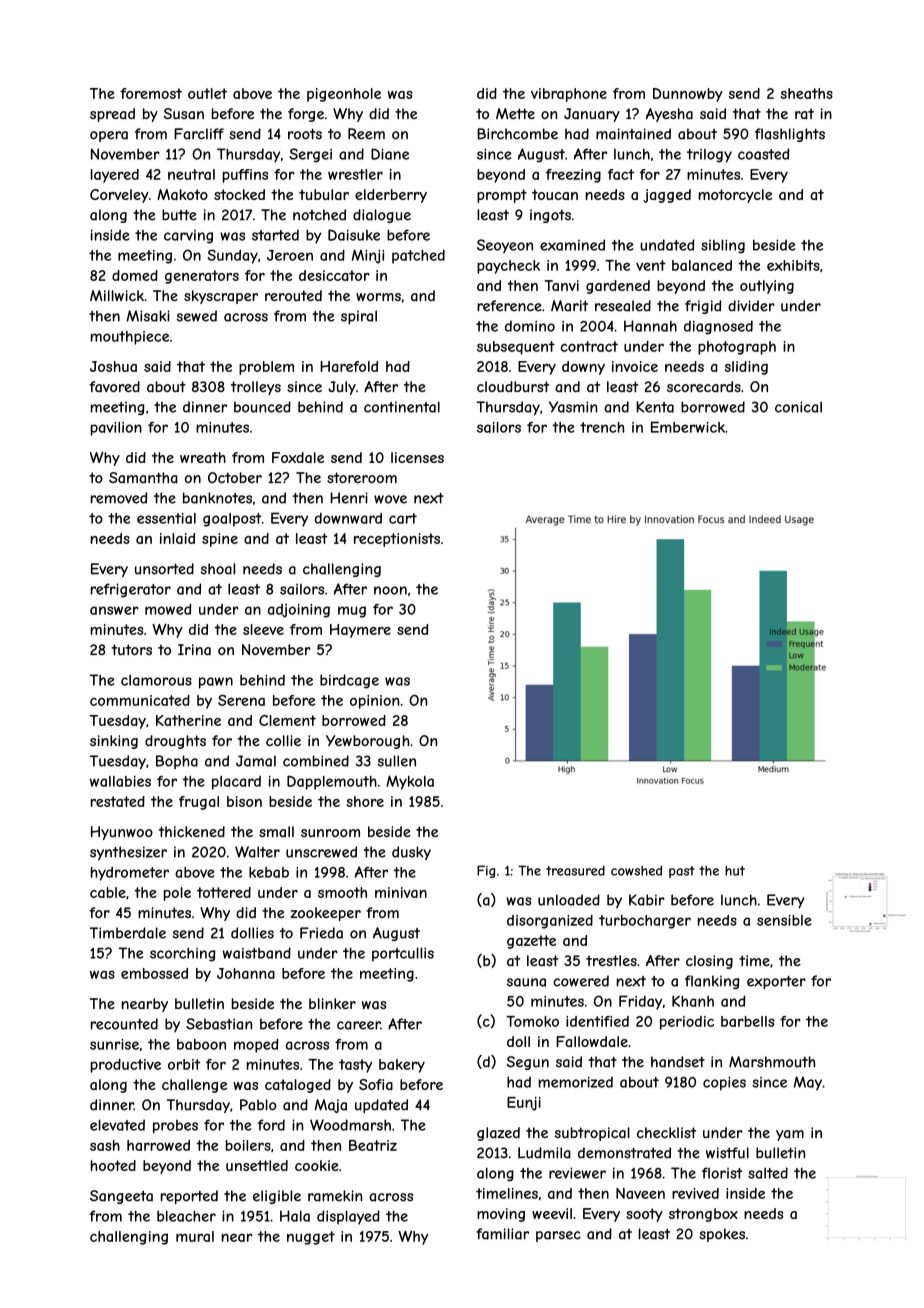  I want to click on vibraphone, so click(569, 95).
